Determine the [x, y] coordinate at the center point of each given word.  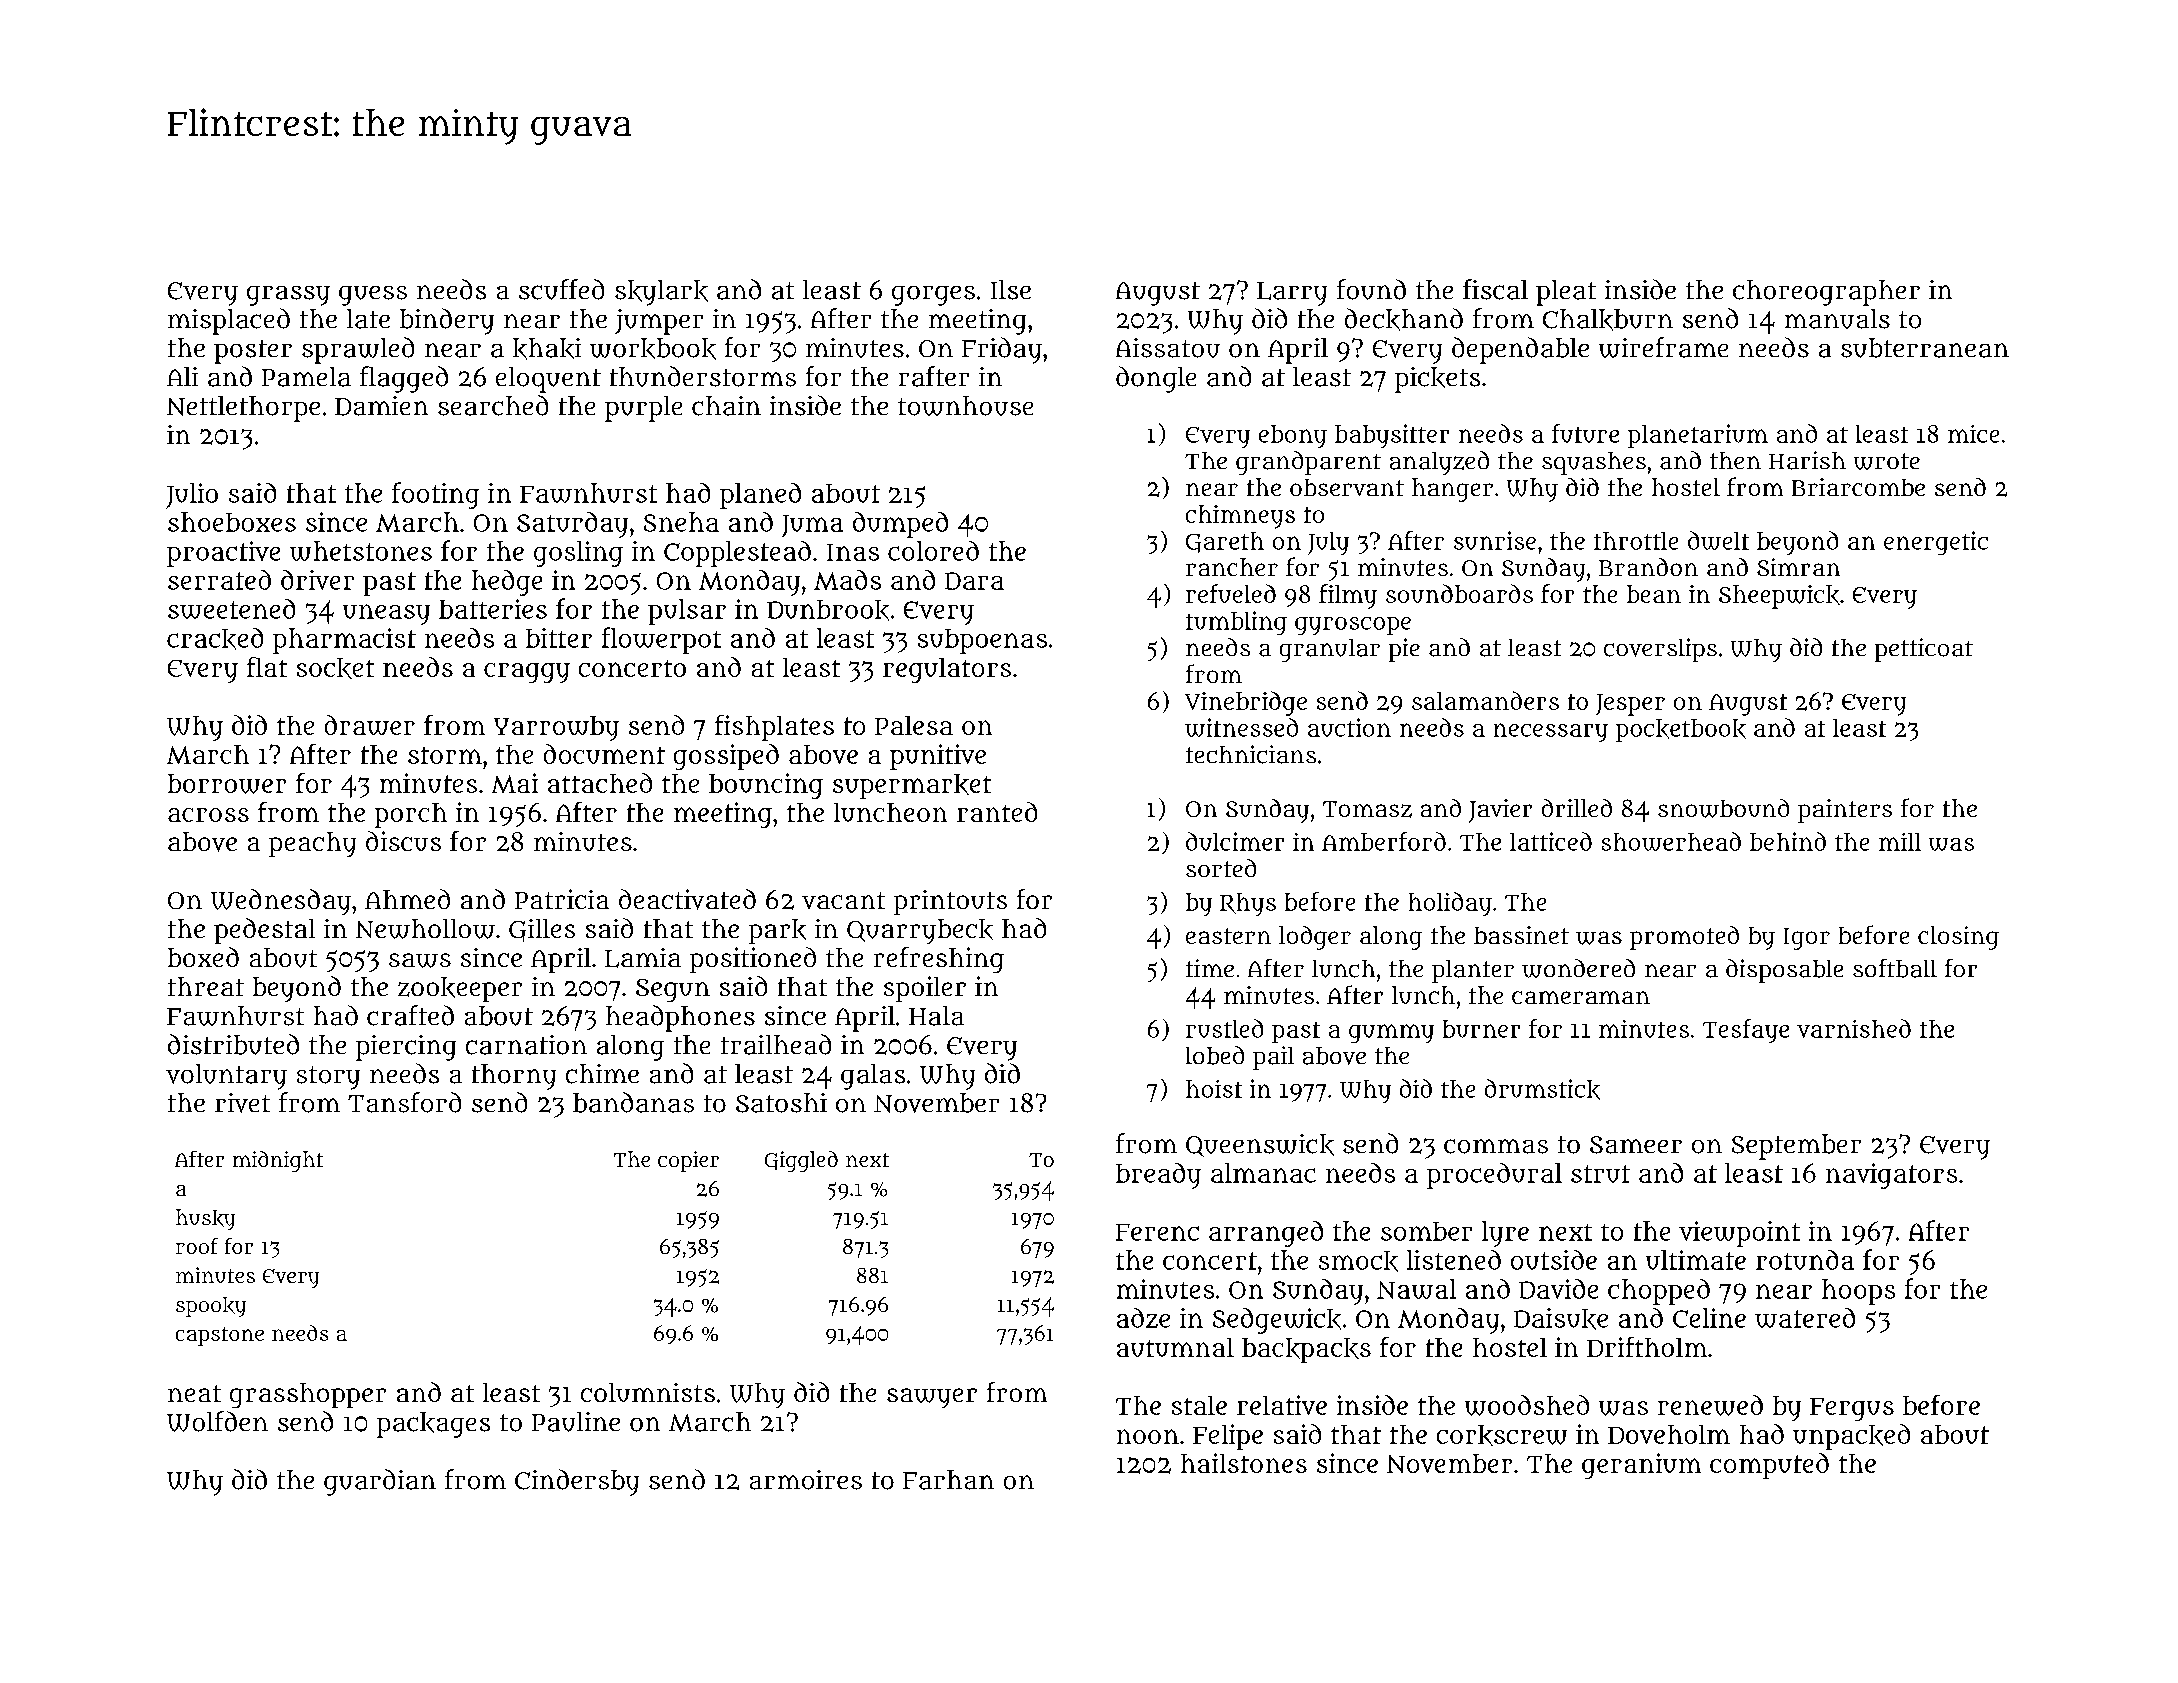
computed [1769, 1466]
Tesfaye [1746, 1031]
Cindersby [577, 1482]
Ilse [1011, 290]
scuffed [561, 289]
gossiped [726, 757]
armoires [806, 1480]
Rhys [1248, 904]
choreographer [1826, 293]
